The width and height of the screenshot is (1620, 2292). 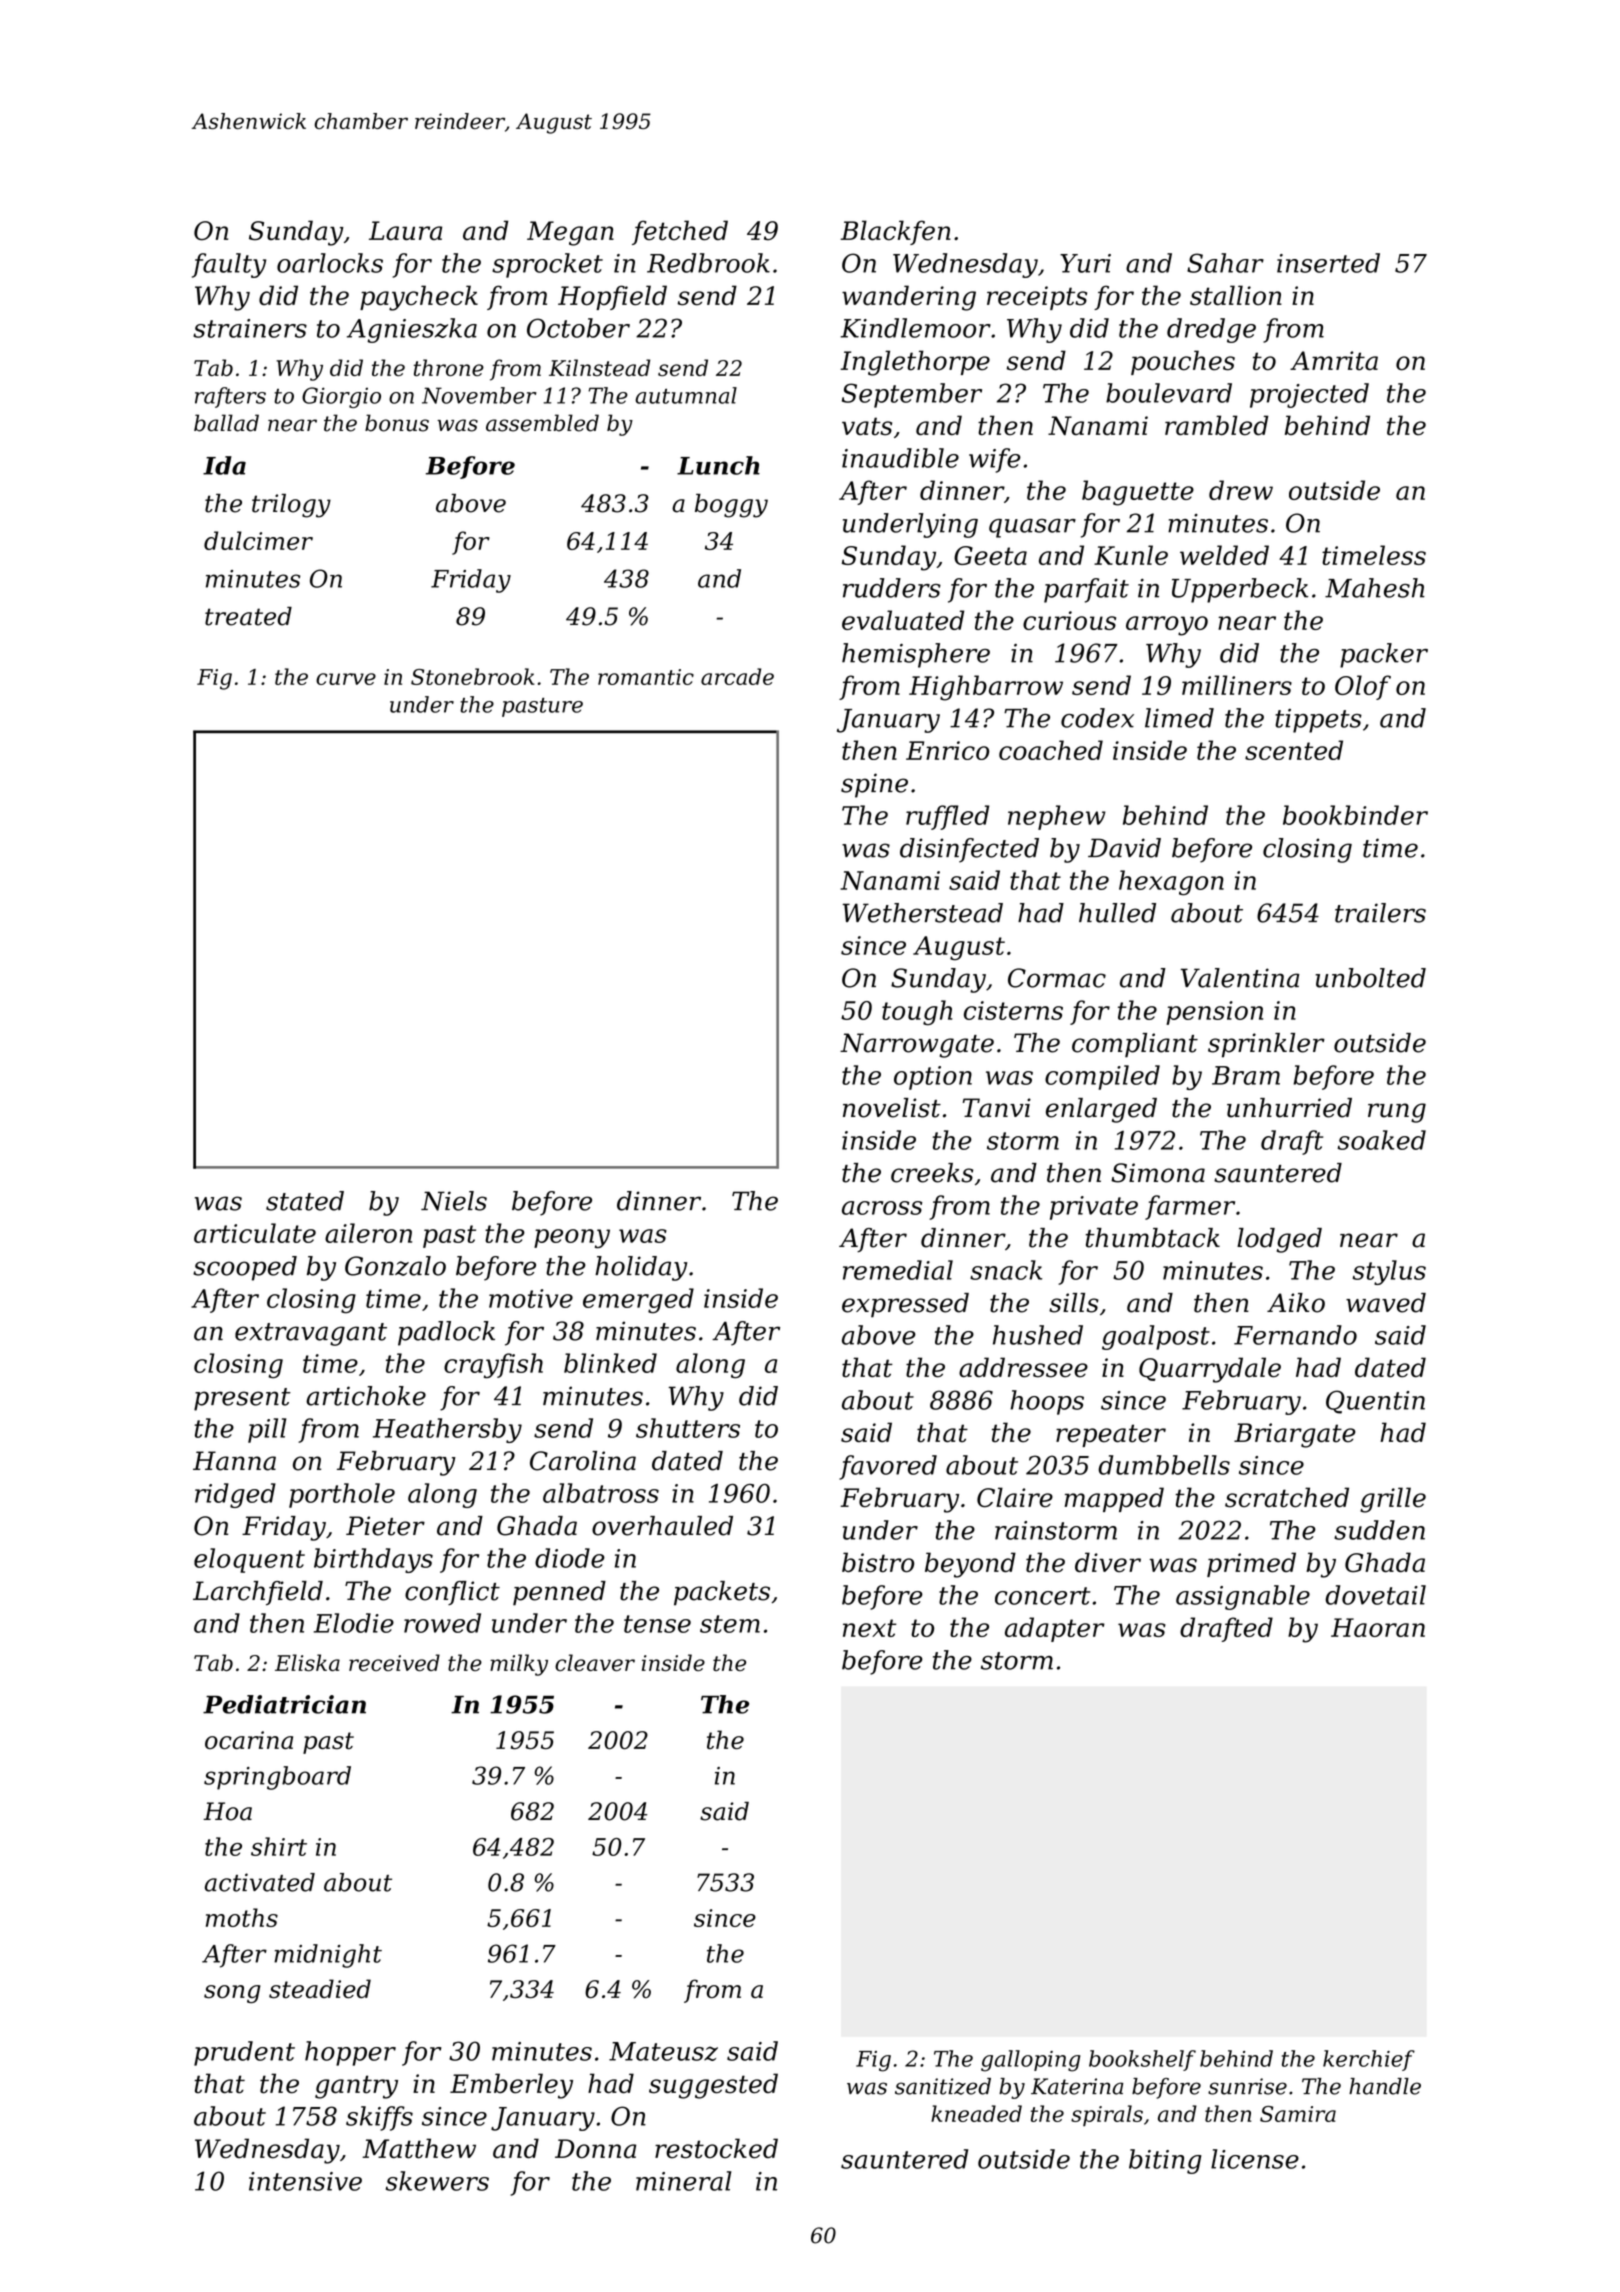 I want to click on bookbinder, so click(x=1355, y=815).
